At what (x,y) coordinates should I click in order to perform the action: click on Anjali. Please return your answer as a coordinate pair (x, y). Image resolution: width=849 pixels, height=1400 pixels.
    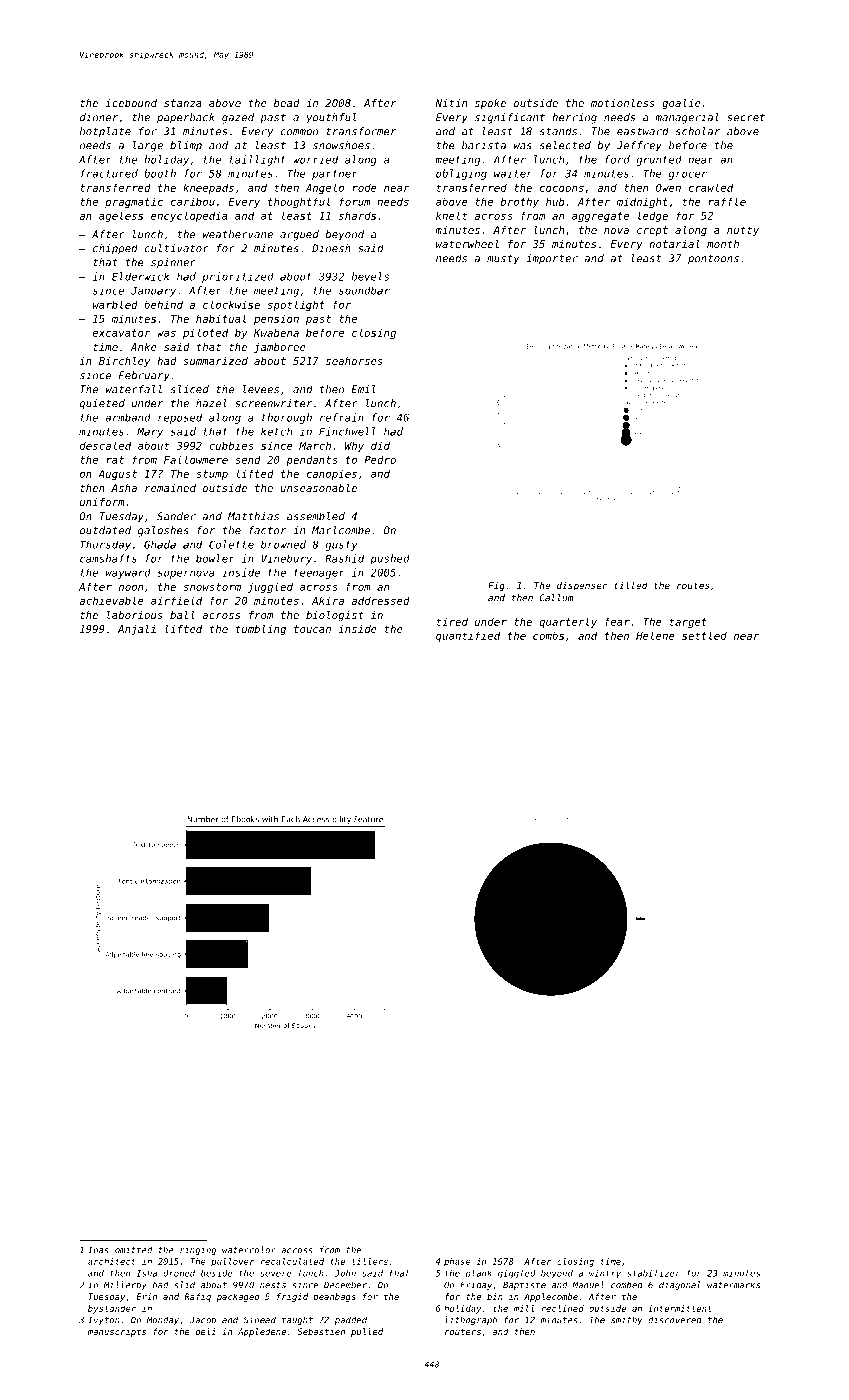
    Looking at the image, I should click on (137, 630).
